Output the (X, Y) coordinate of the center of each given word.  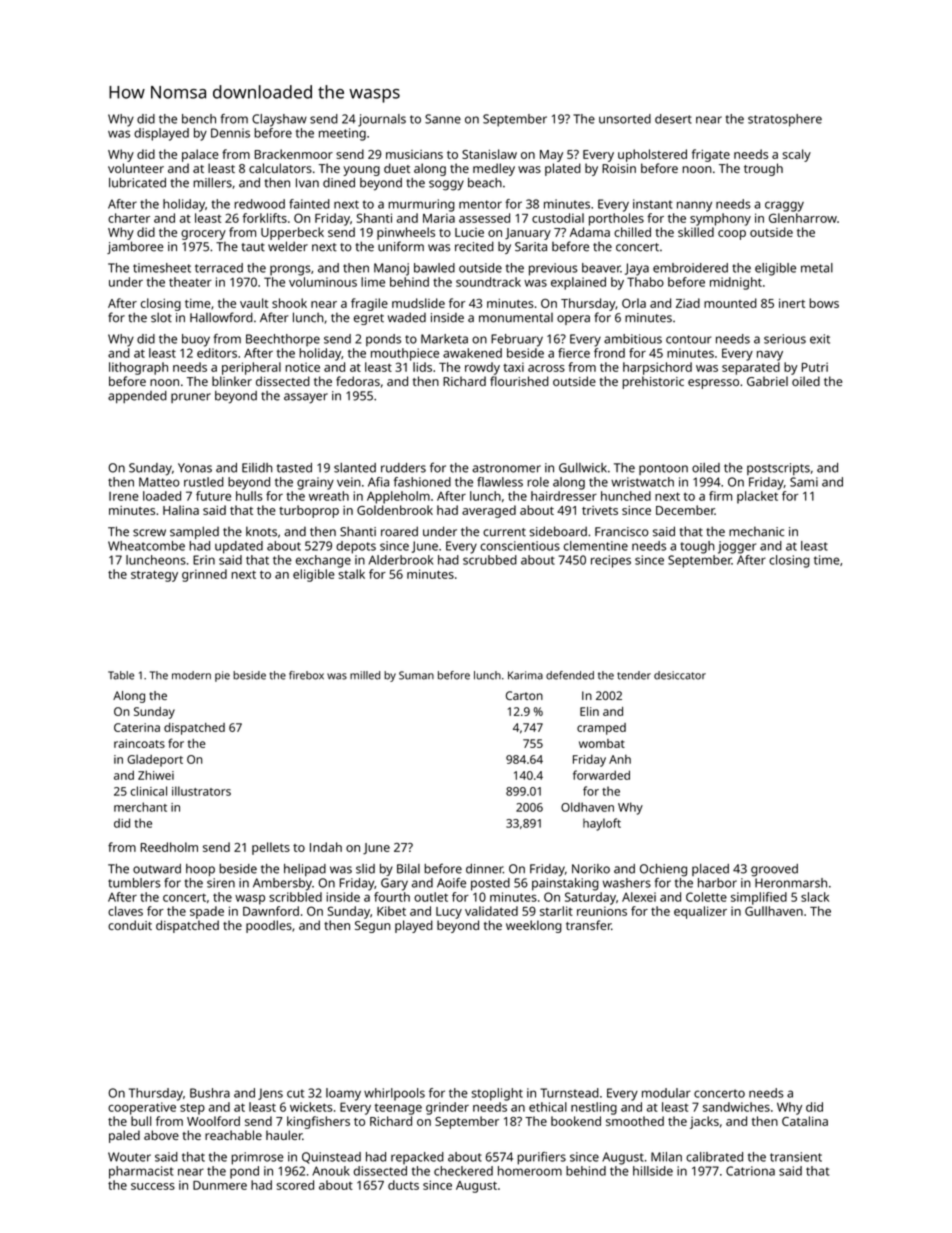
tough (697, 547)
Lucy (449, 913)
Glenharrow (803, 218)
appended (137, 397)
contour (689, 339)
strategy (154, 576)
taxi (513, 367)
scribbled (295, 897)
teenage (398, 1109)
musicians (414, 154)
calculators (280, 168)
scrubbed (490, 560)
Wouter (129, 1157)
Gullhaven (774, 911)
